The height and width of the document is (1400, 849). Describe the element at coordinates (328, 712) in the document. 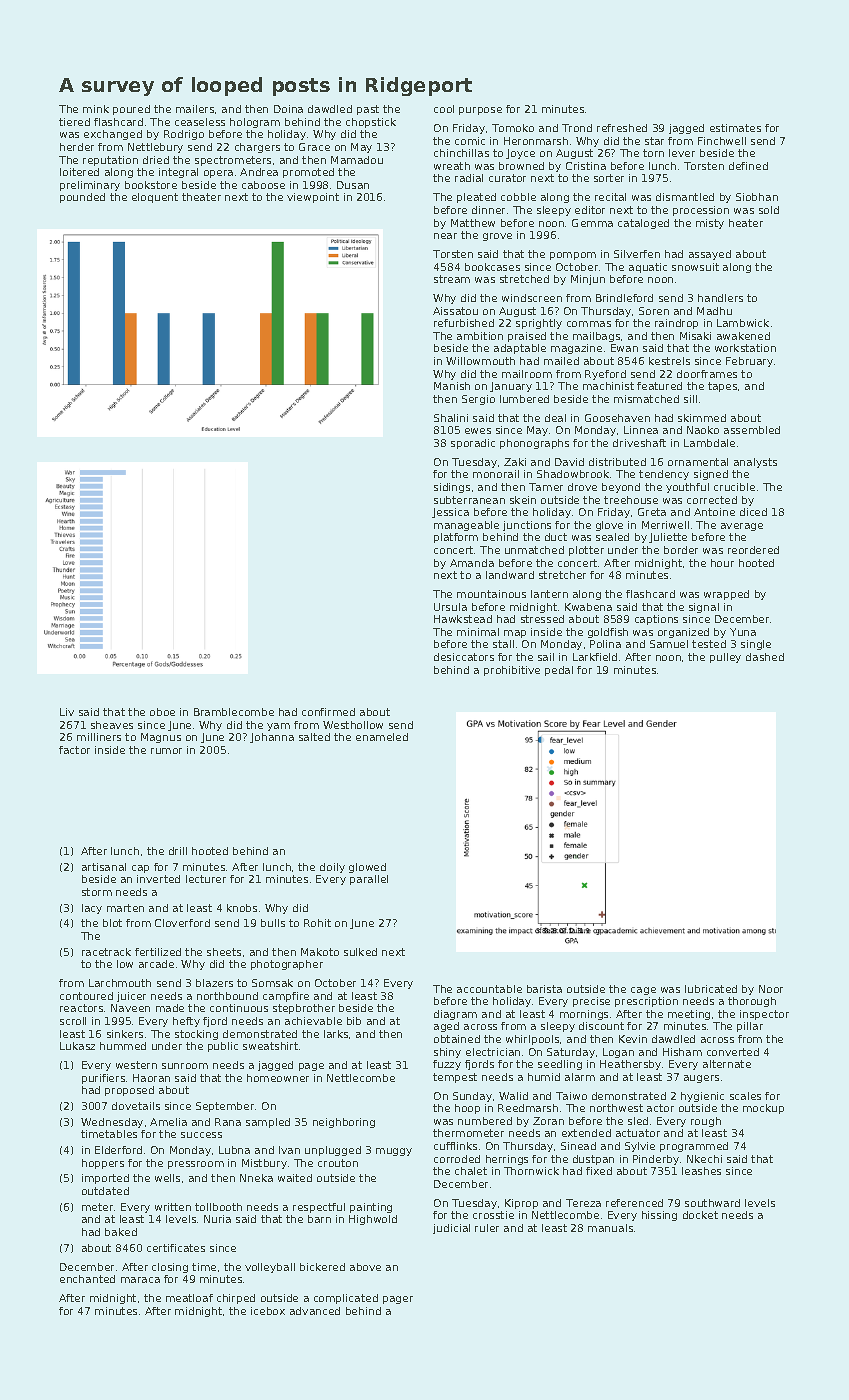

I see `confirmed` at that location.
